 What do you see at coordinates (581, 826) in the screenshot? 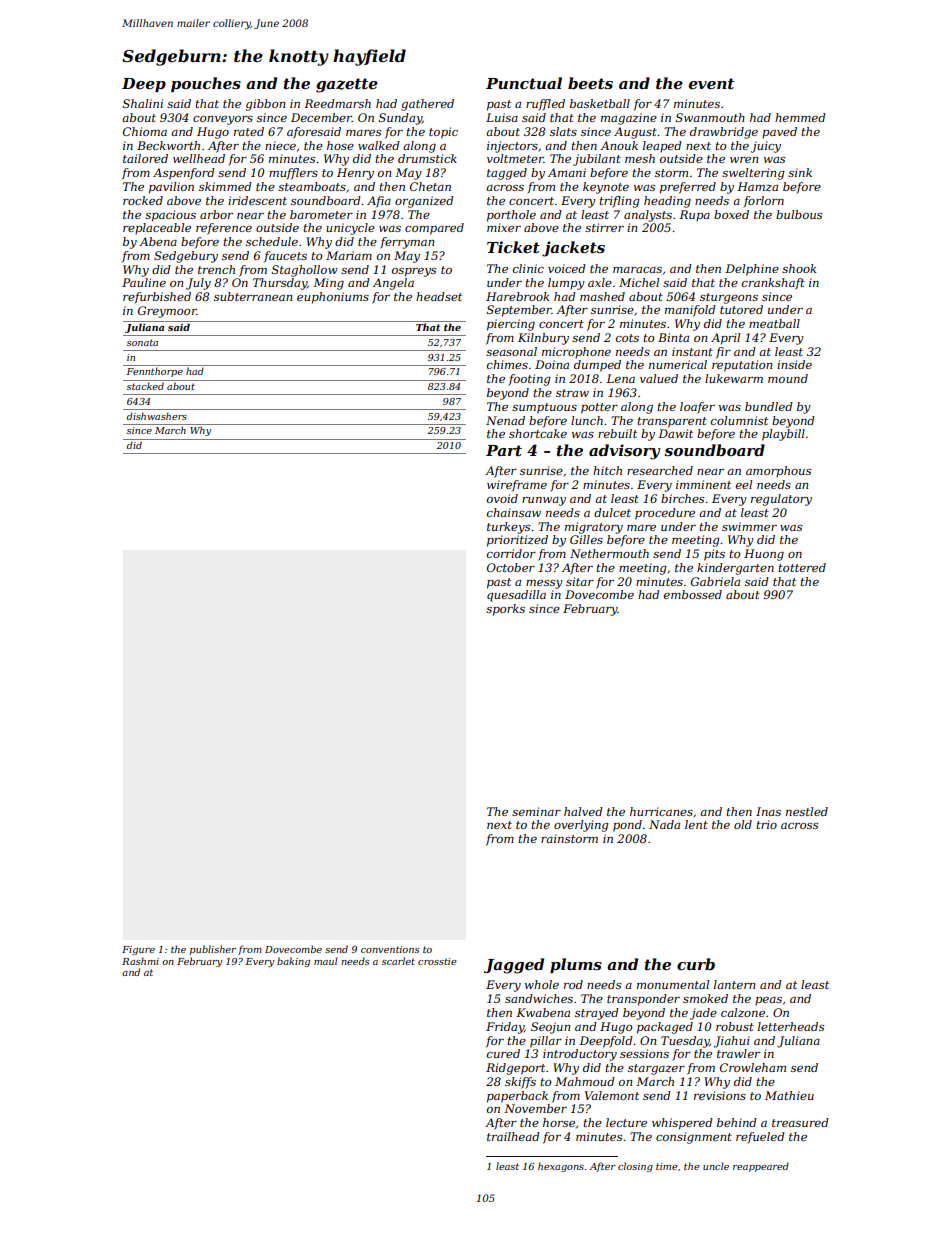
I see `overlying` at bounding box center [581, 826].
